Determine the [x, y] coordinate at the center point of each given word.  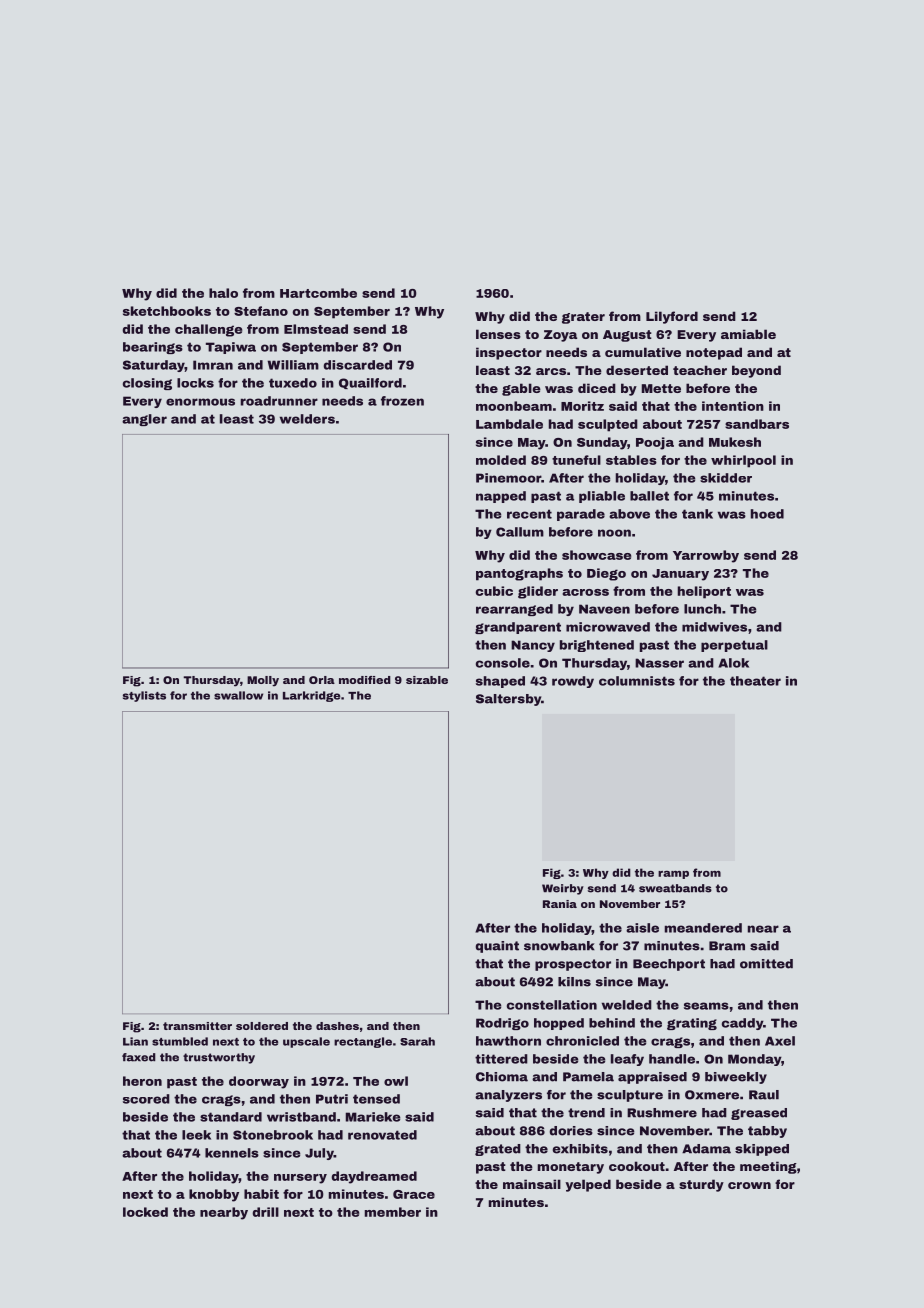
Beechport [669, 965]
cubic [494, 591]
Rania [560, 904]
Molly [263, 681]
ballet [649, 496]
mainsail [532, 1184]
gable [521, 389]
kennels [232, 1153]
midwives [714, 627]
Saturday [154, 366]
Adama [706, 1149]
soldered [262, 1026]
